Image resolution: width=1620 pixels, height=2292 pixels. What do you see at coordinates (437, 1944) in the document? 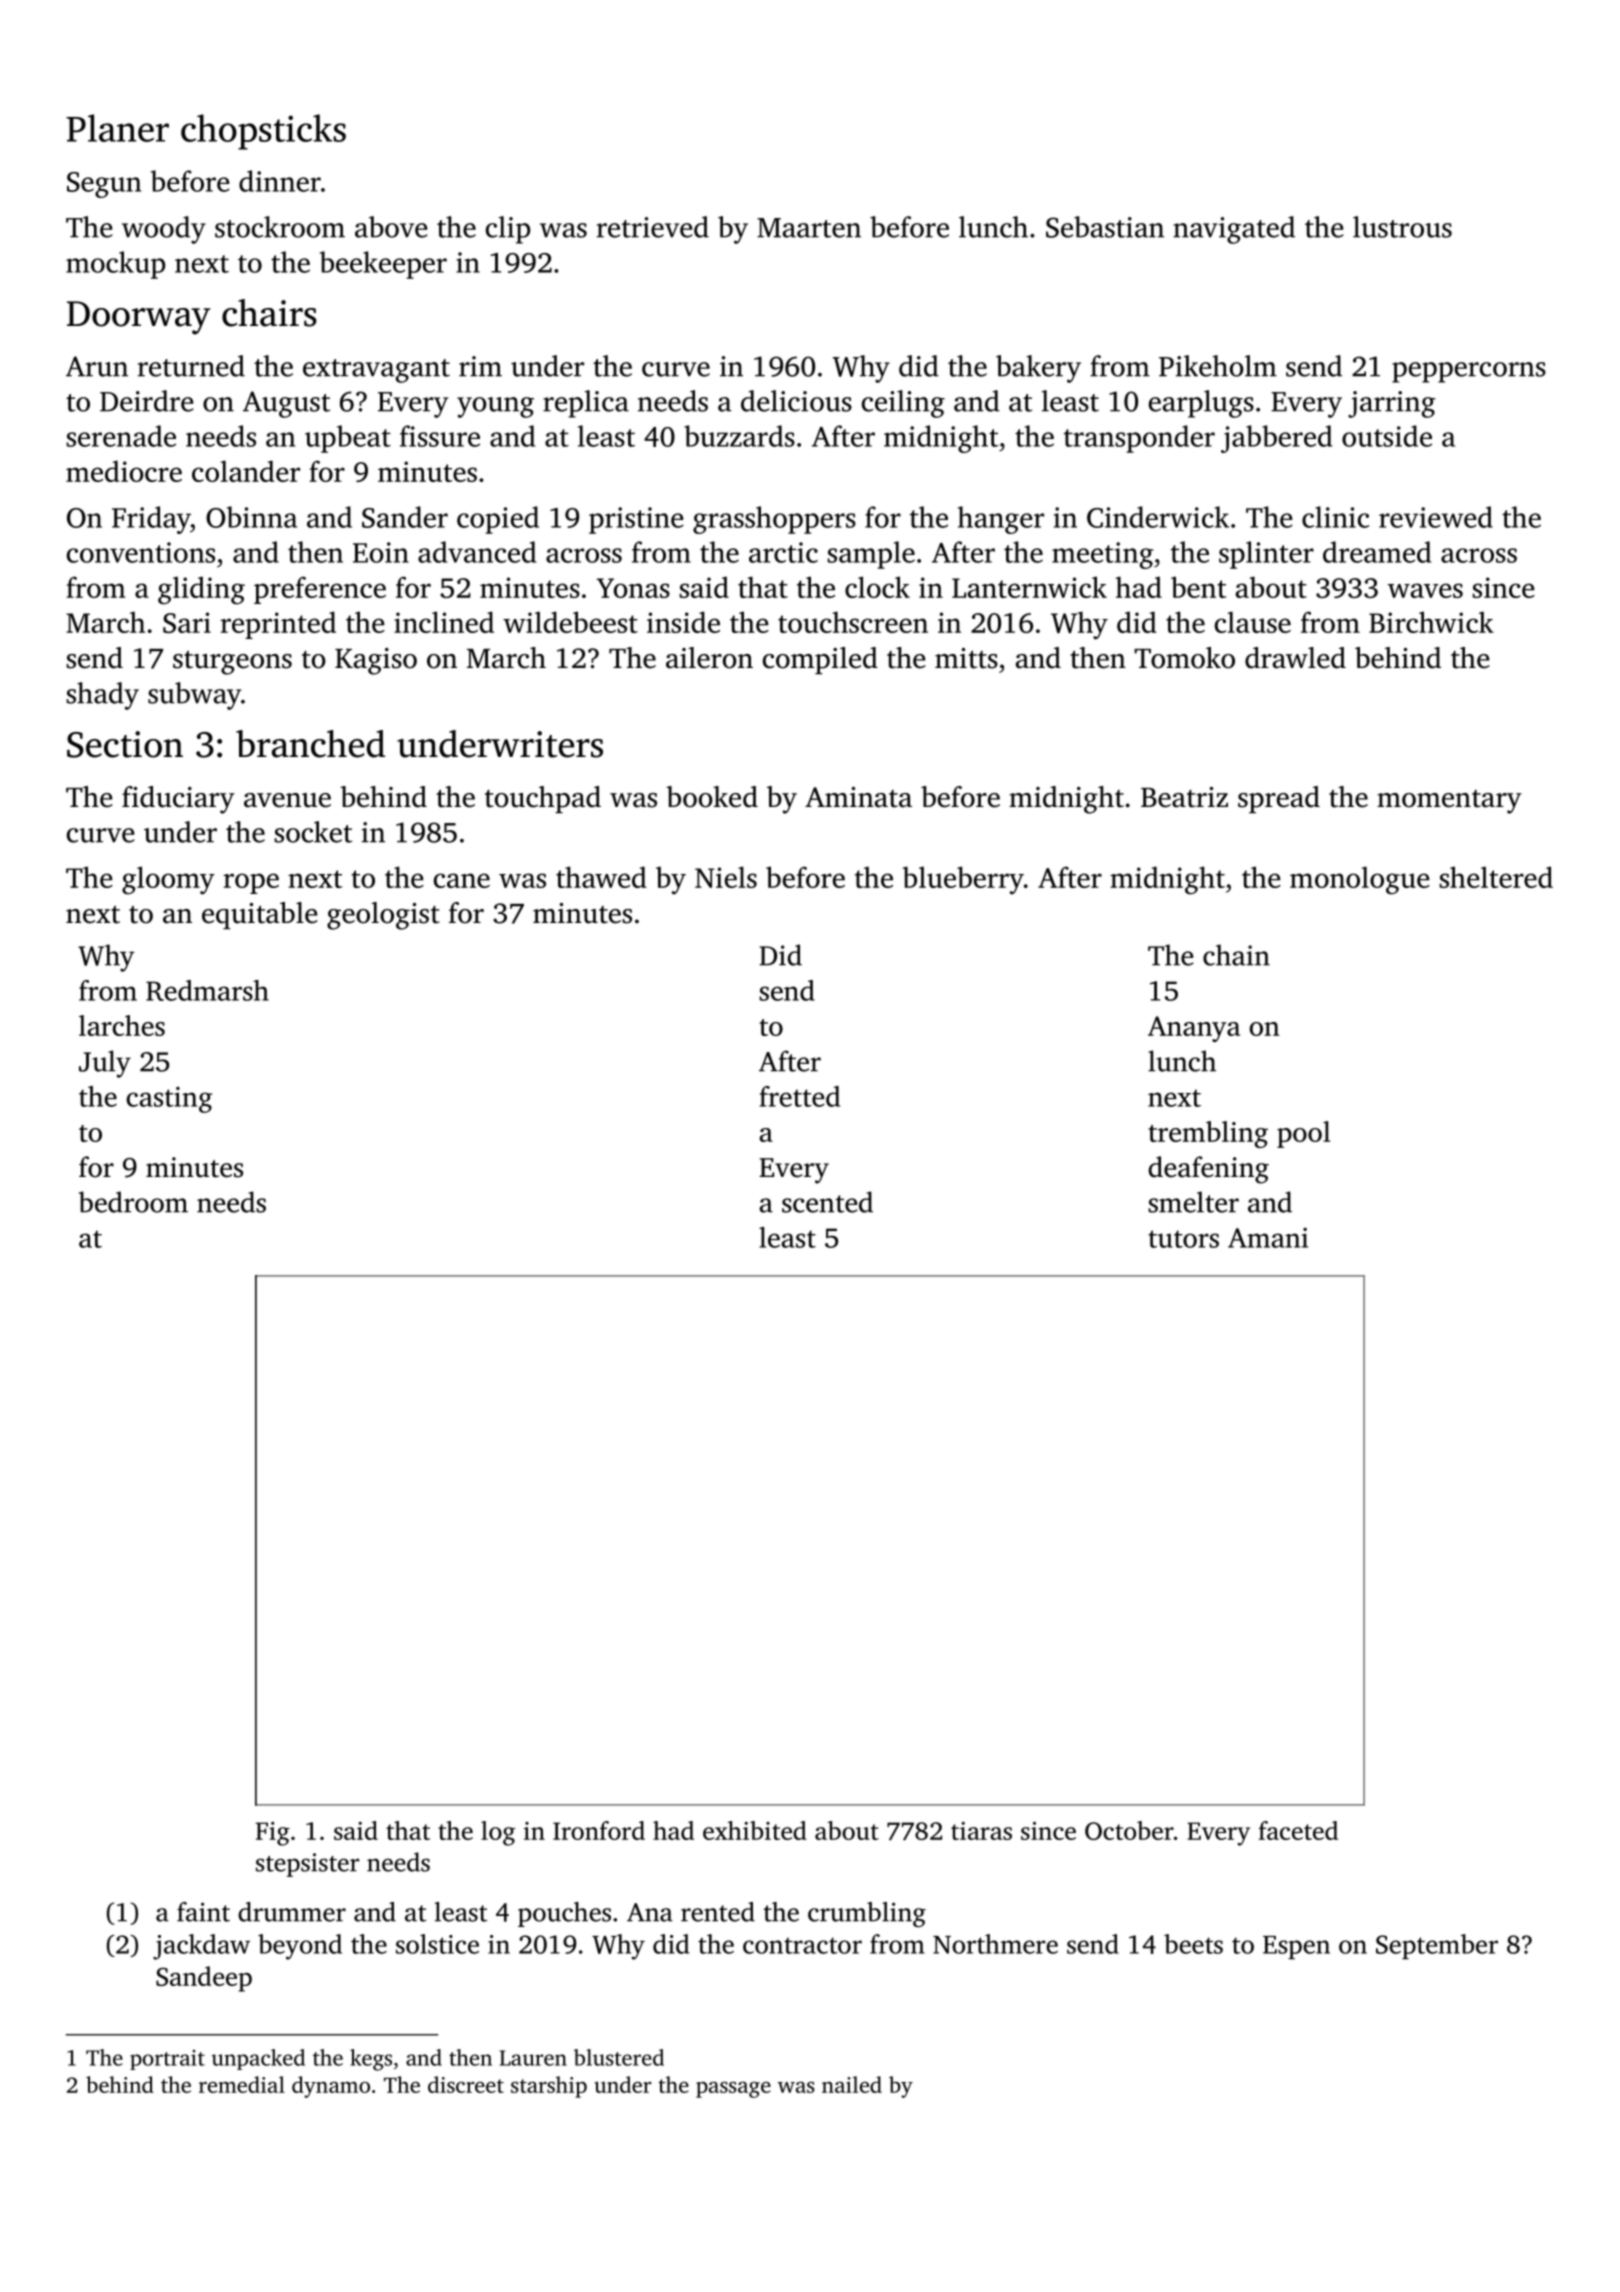
I see `solstice` at bounding box center [437, 1944].
